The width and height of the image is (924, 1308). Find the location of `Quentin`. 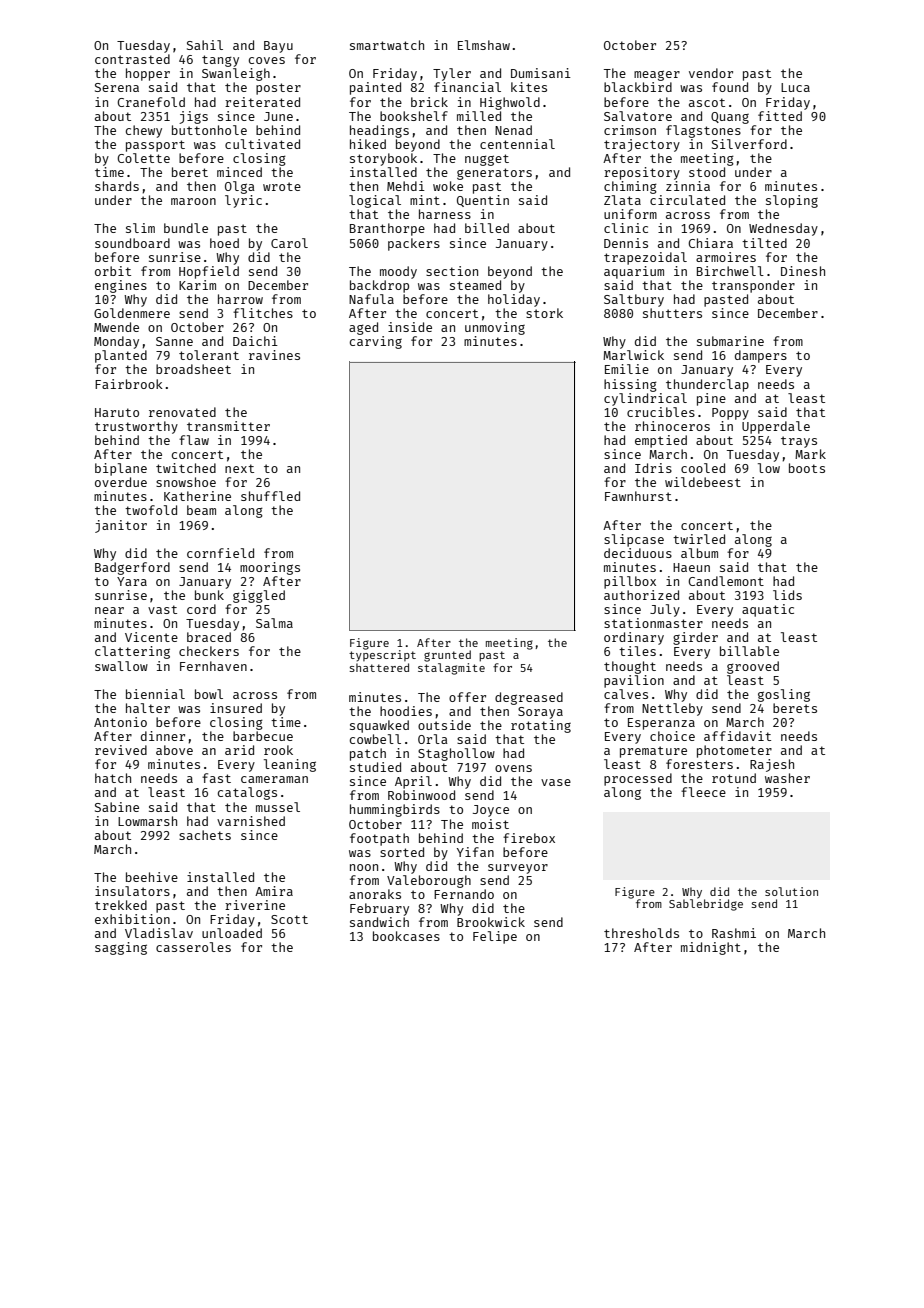

Quentin is located at coordinates (483, 201).
